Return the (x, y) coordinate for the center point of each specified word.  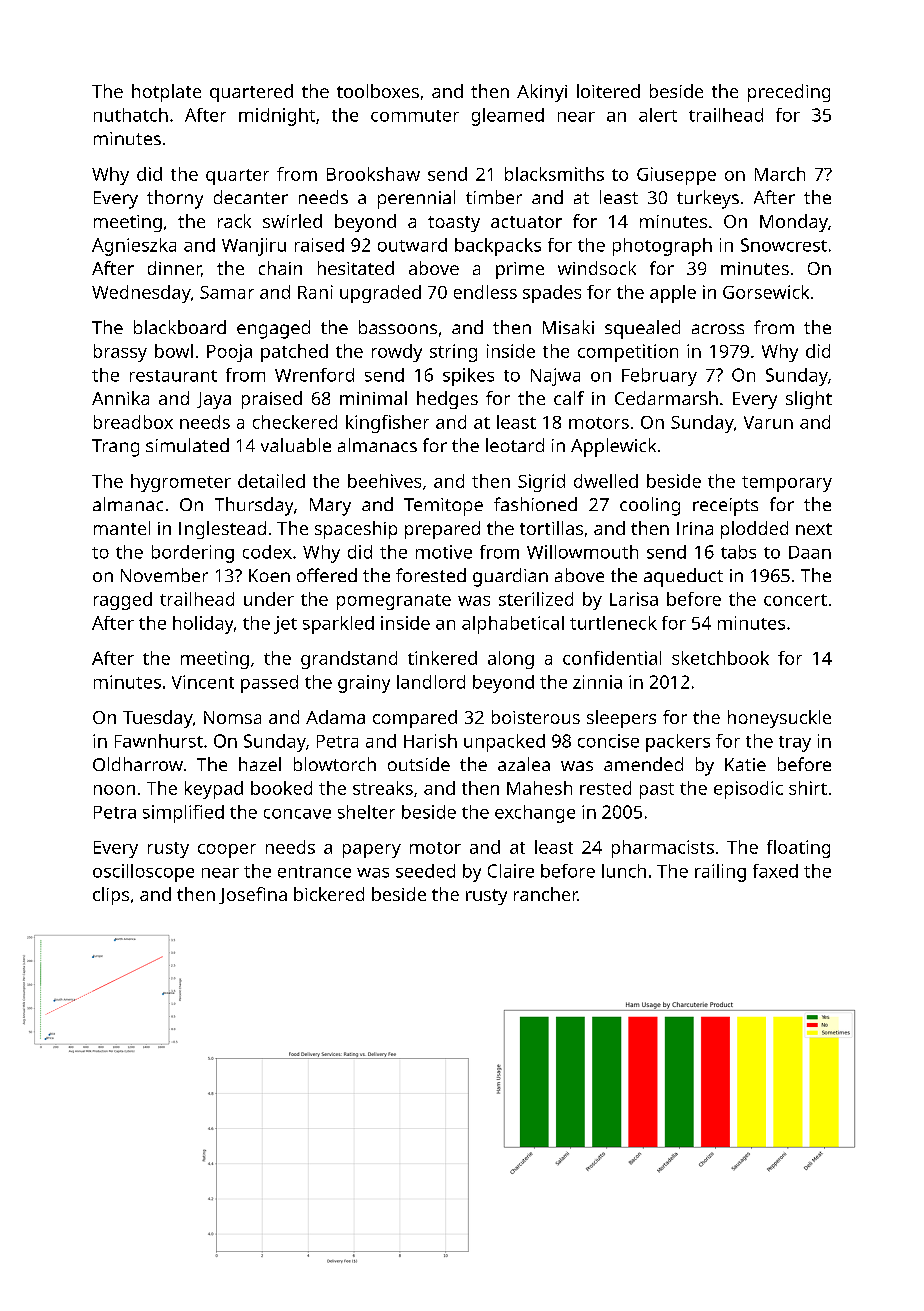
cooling (650, 506)
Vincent (203, 682)
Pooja (229, 353)
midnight (277, 117)
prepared (442, 530)
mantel (122, 528)
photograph (662, 247)
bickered (329, 894)
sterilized (536, 599)
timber (494, 197)
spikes (468, 377)
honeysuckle (779, 719)
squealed (642, 329)
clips (111, 896)
